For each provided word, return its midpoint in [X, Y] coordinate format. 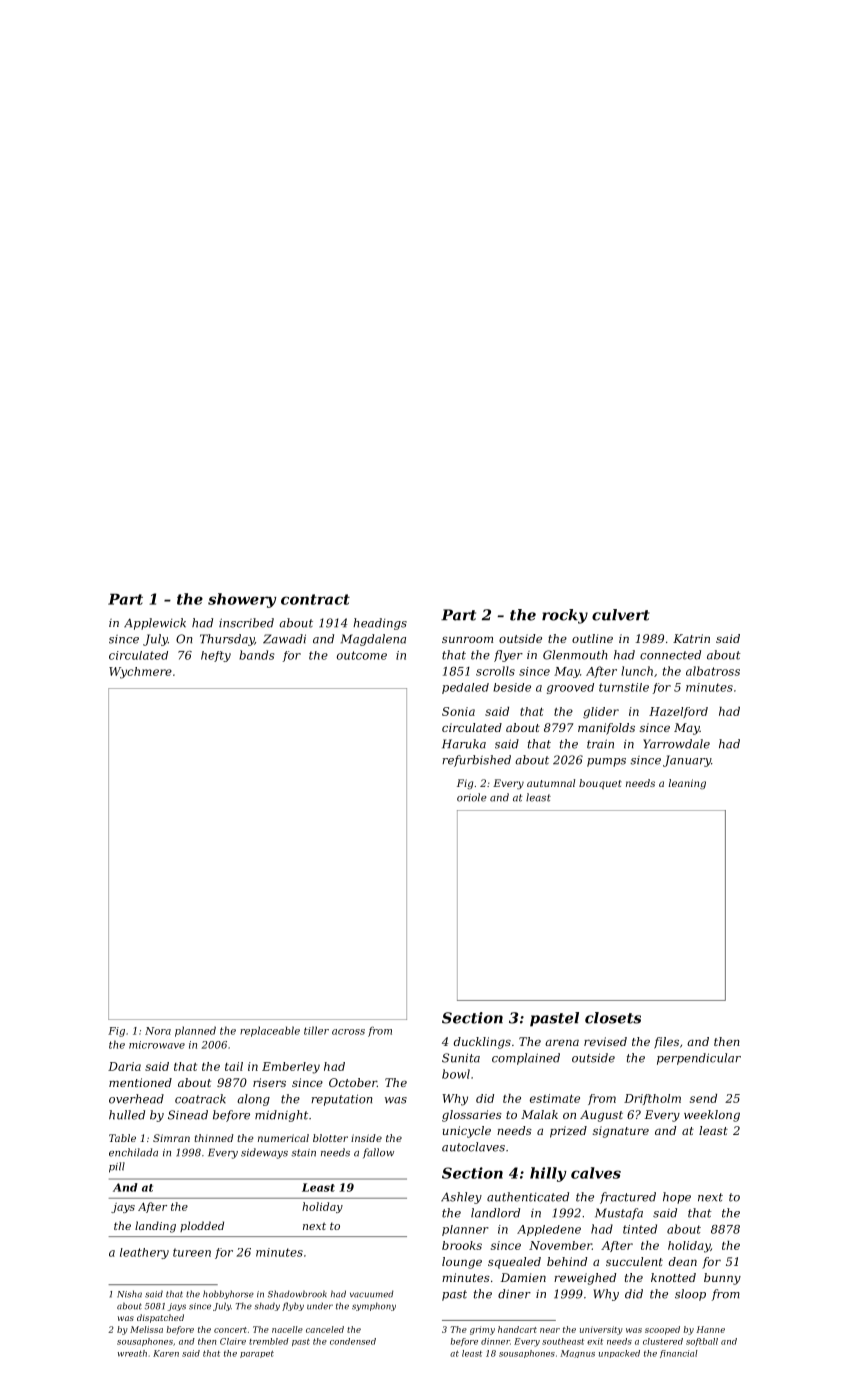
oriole [472, 797]
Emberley [291, 1068]
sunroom [467, 639]
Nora [158, 1031]
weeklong [712, 1116]
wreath [132, 1353]
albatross [713, 671]
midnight [281, 1116]
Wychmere [140, 673]
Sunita [461, 1058]
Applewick [155, 624]
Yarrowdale [676, 744]
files [666, 1043]
